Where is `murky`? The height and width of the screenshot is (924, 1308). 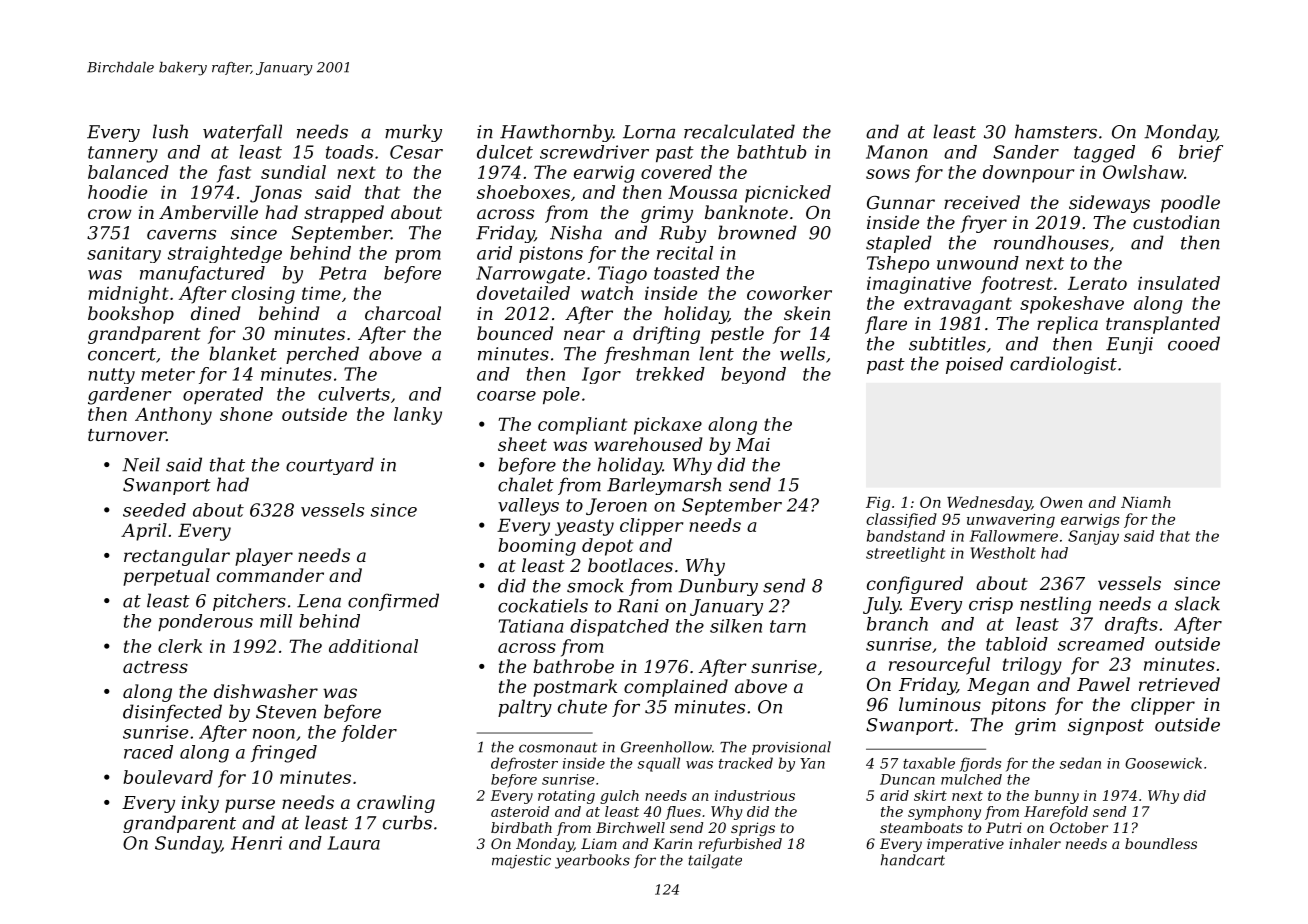 murky is located at coordinates (413, 133).
